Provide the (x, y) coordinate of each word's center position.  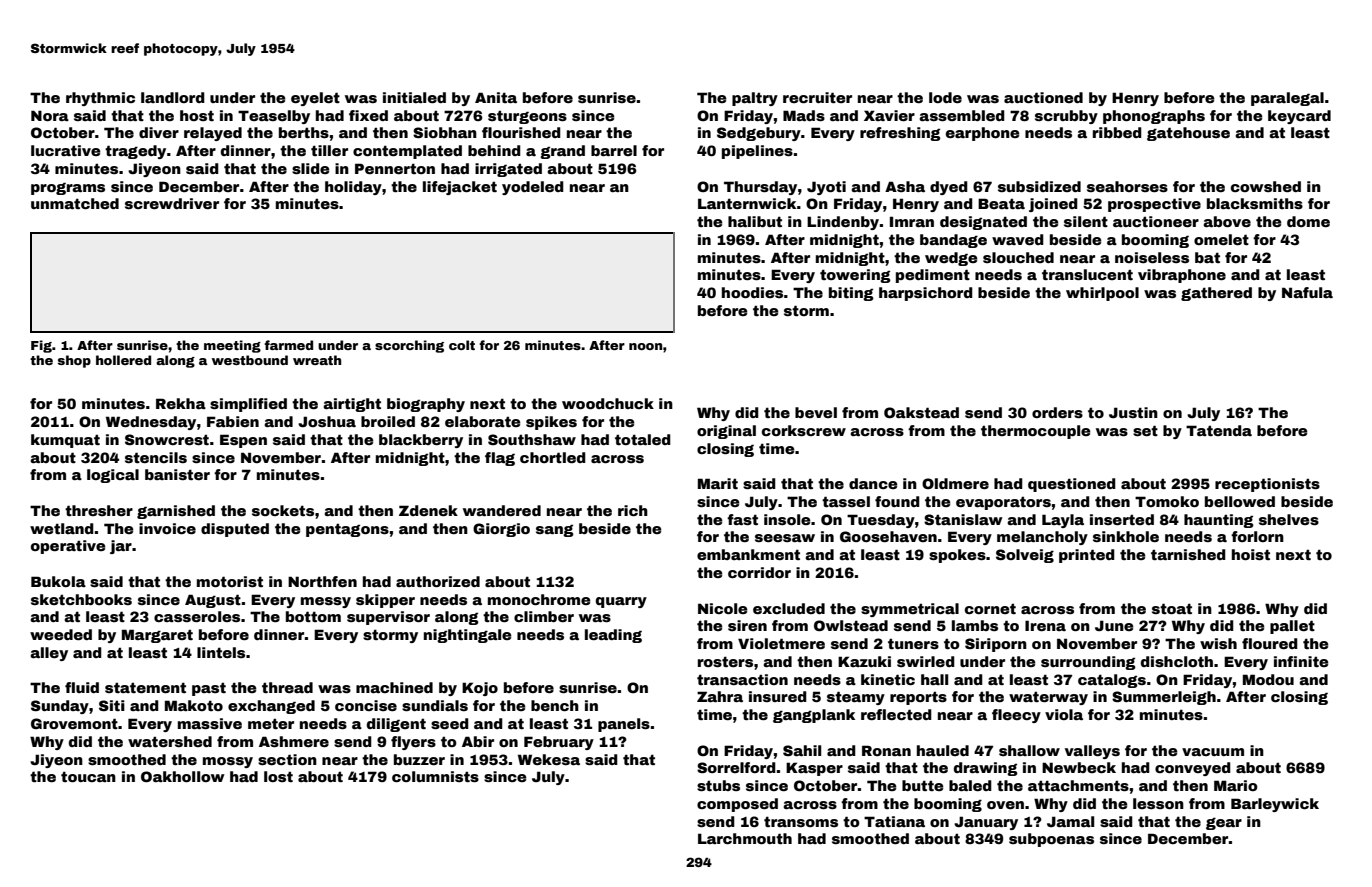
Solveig (1025, 556)
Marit (718, 483)
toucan (88, 776)
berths (304, 132)
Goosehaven (888, 536)
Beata (1001, 203)
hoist (1251, 554)
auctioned (1043, 97)
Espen (243, 441)
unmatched (75, 203)
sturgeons (527, 117)
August (213, 601)
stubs (718, 785)
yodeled (533, 188)
